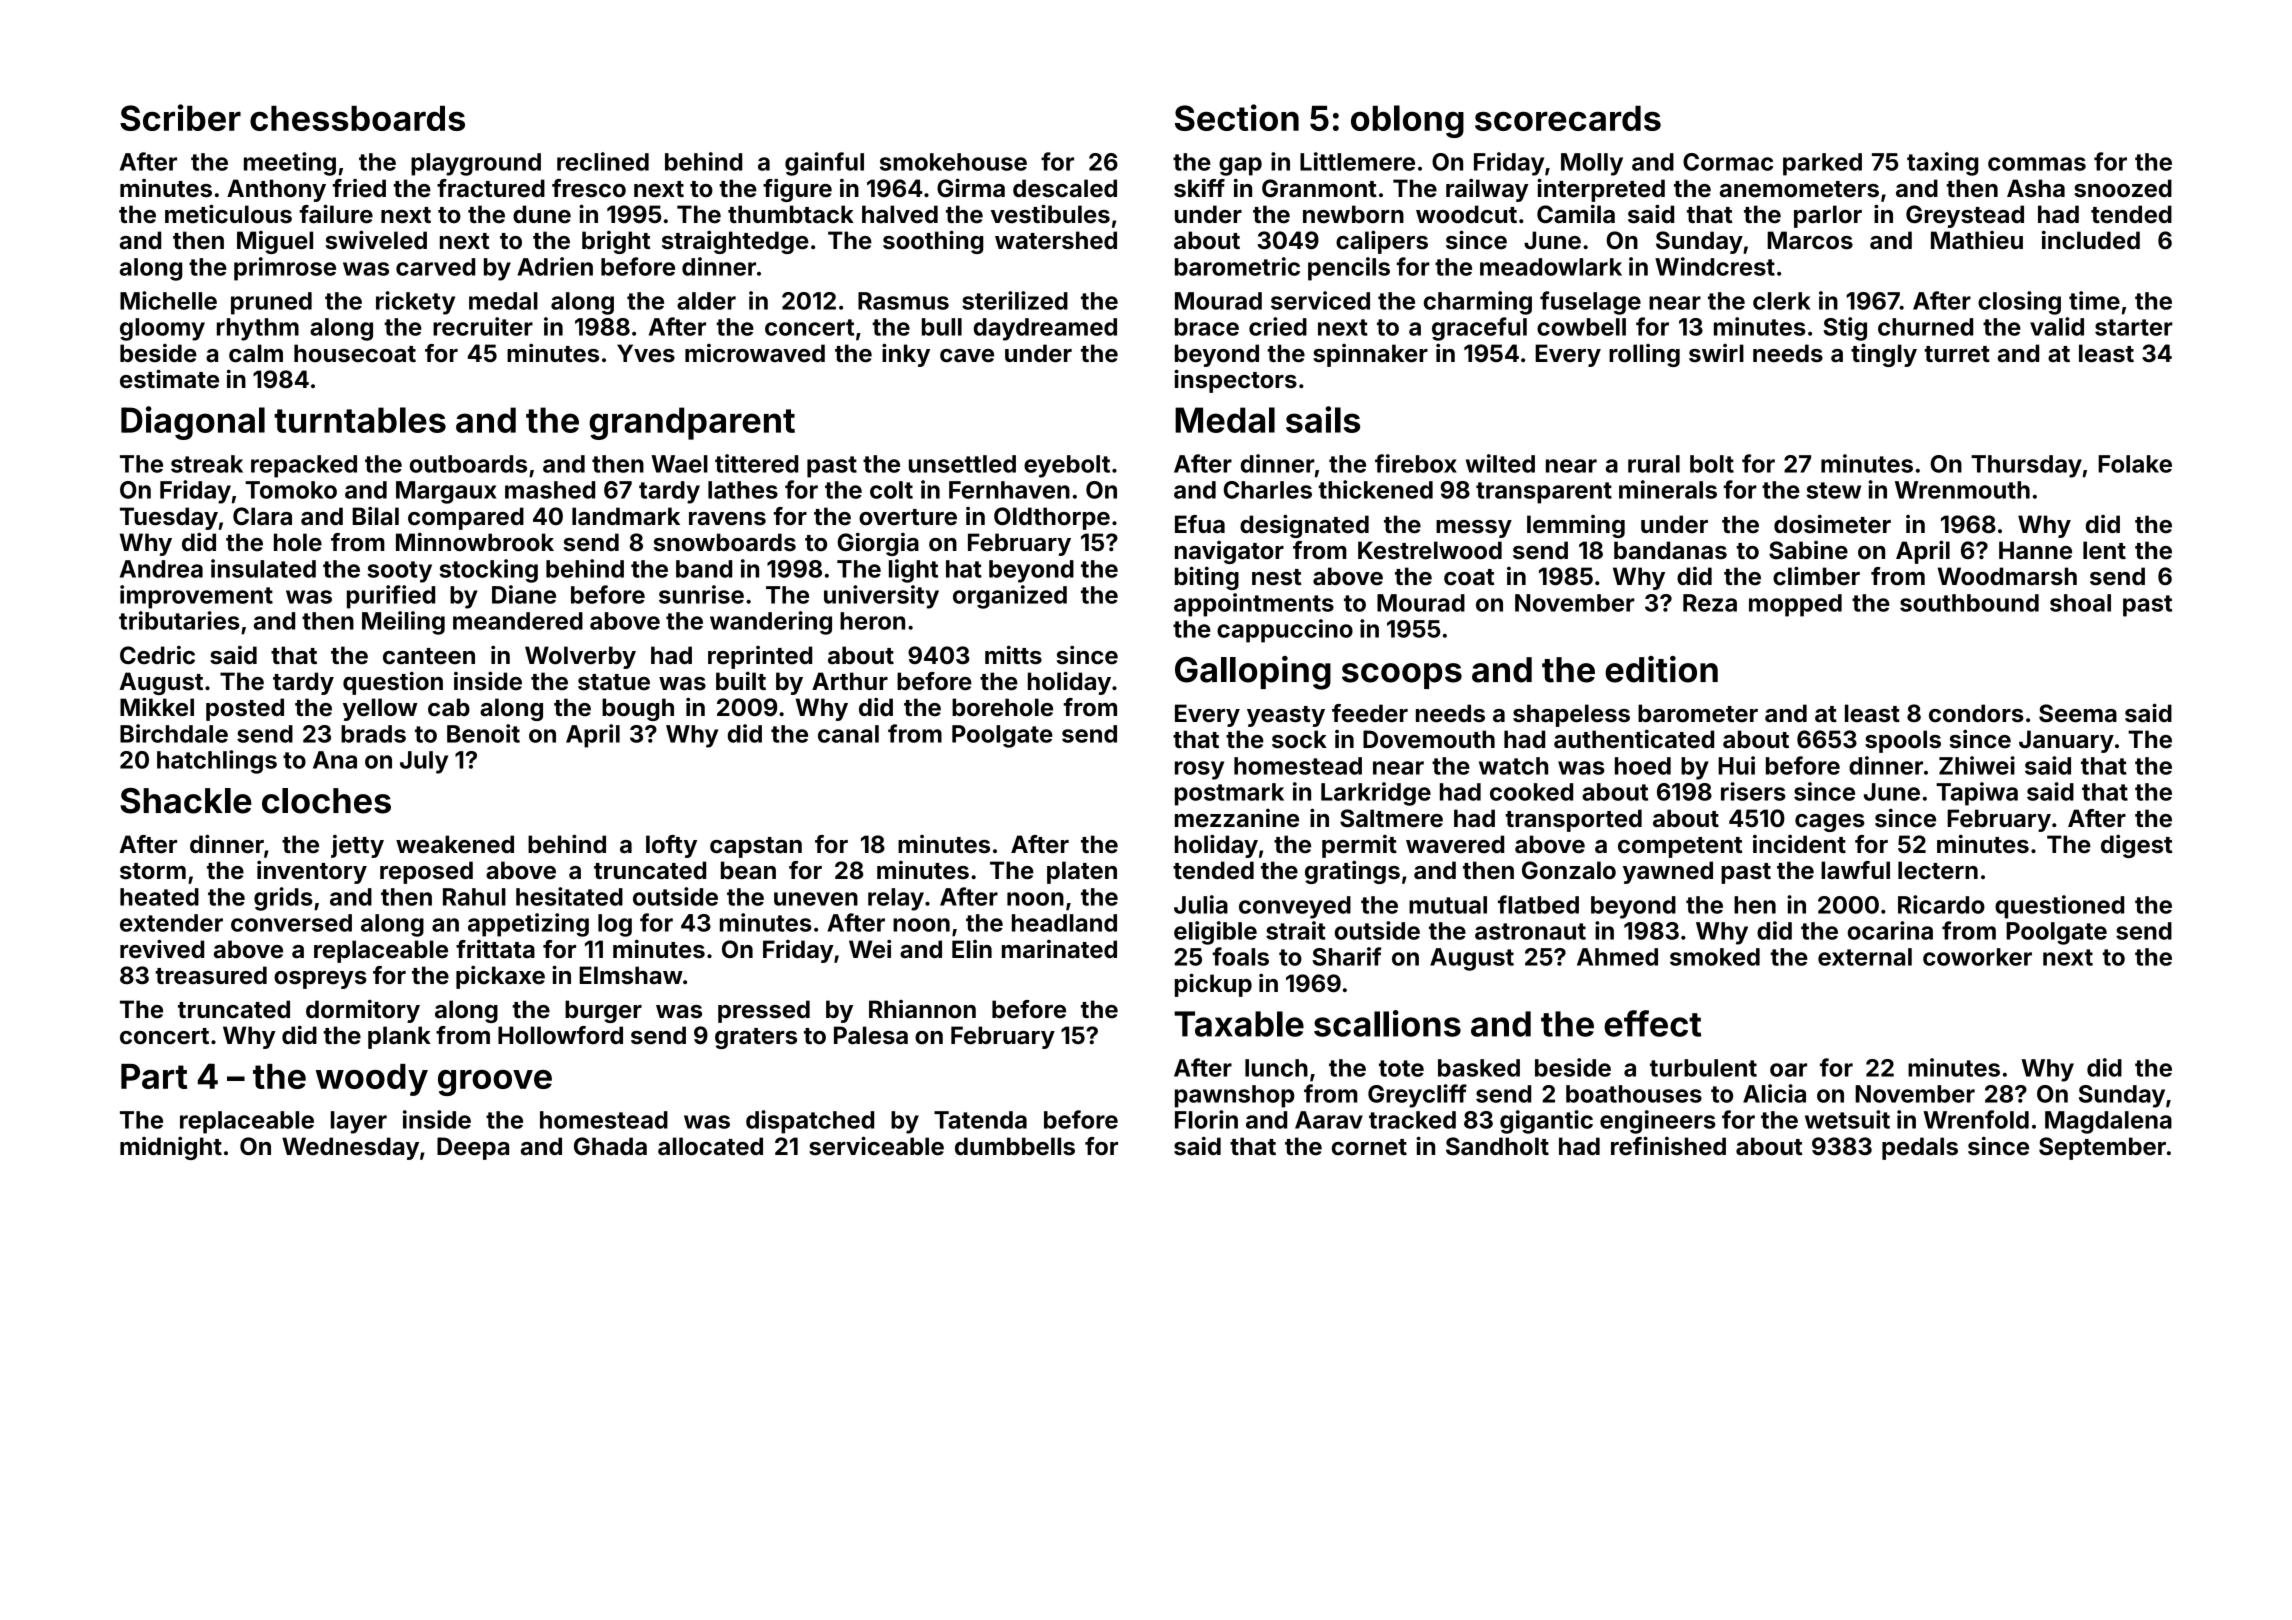 The image size is (2292, 1620). What do you see at coordinates (483, 733) in the screenshot?
I see `Benoit` at bounding box center [483, 733].
